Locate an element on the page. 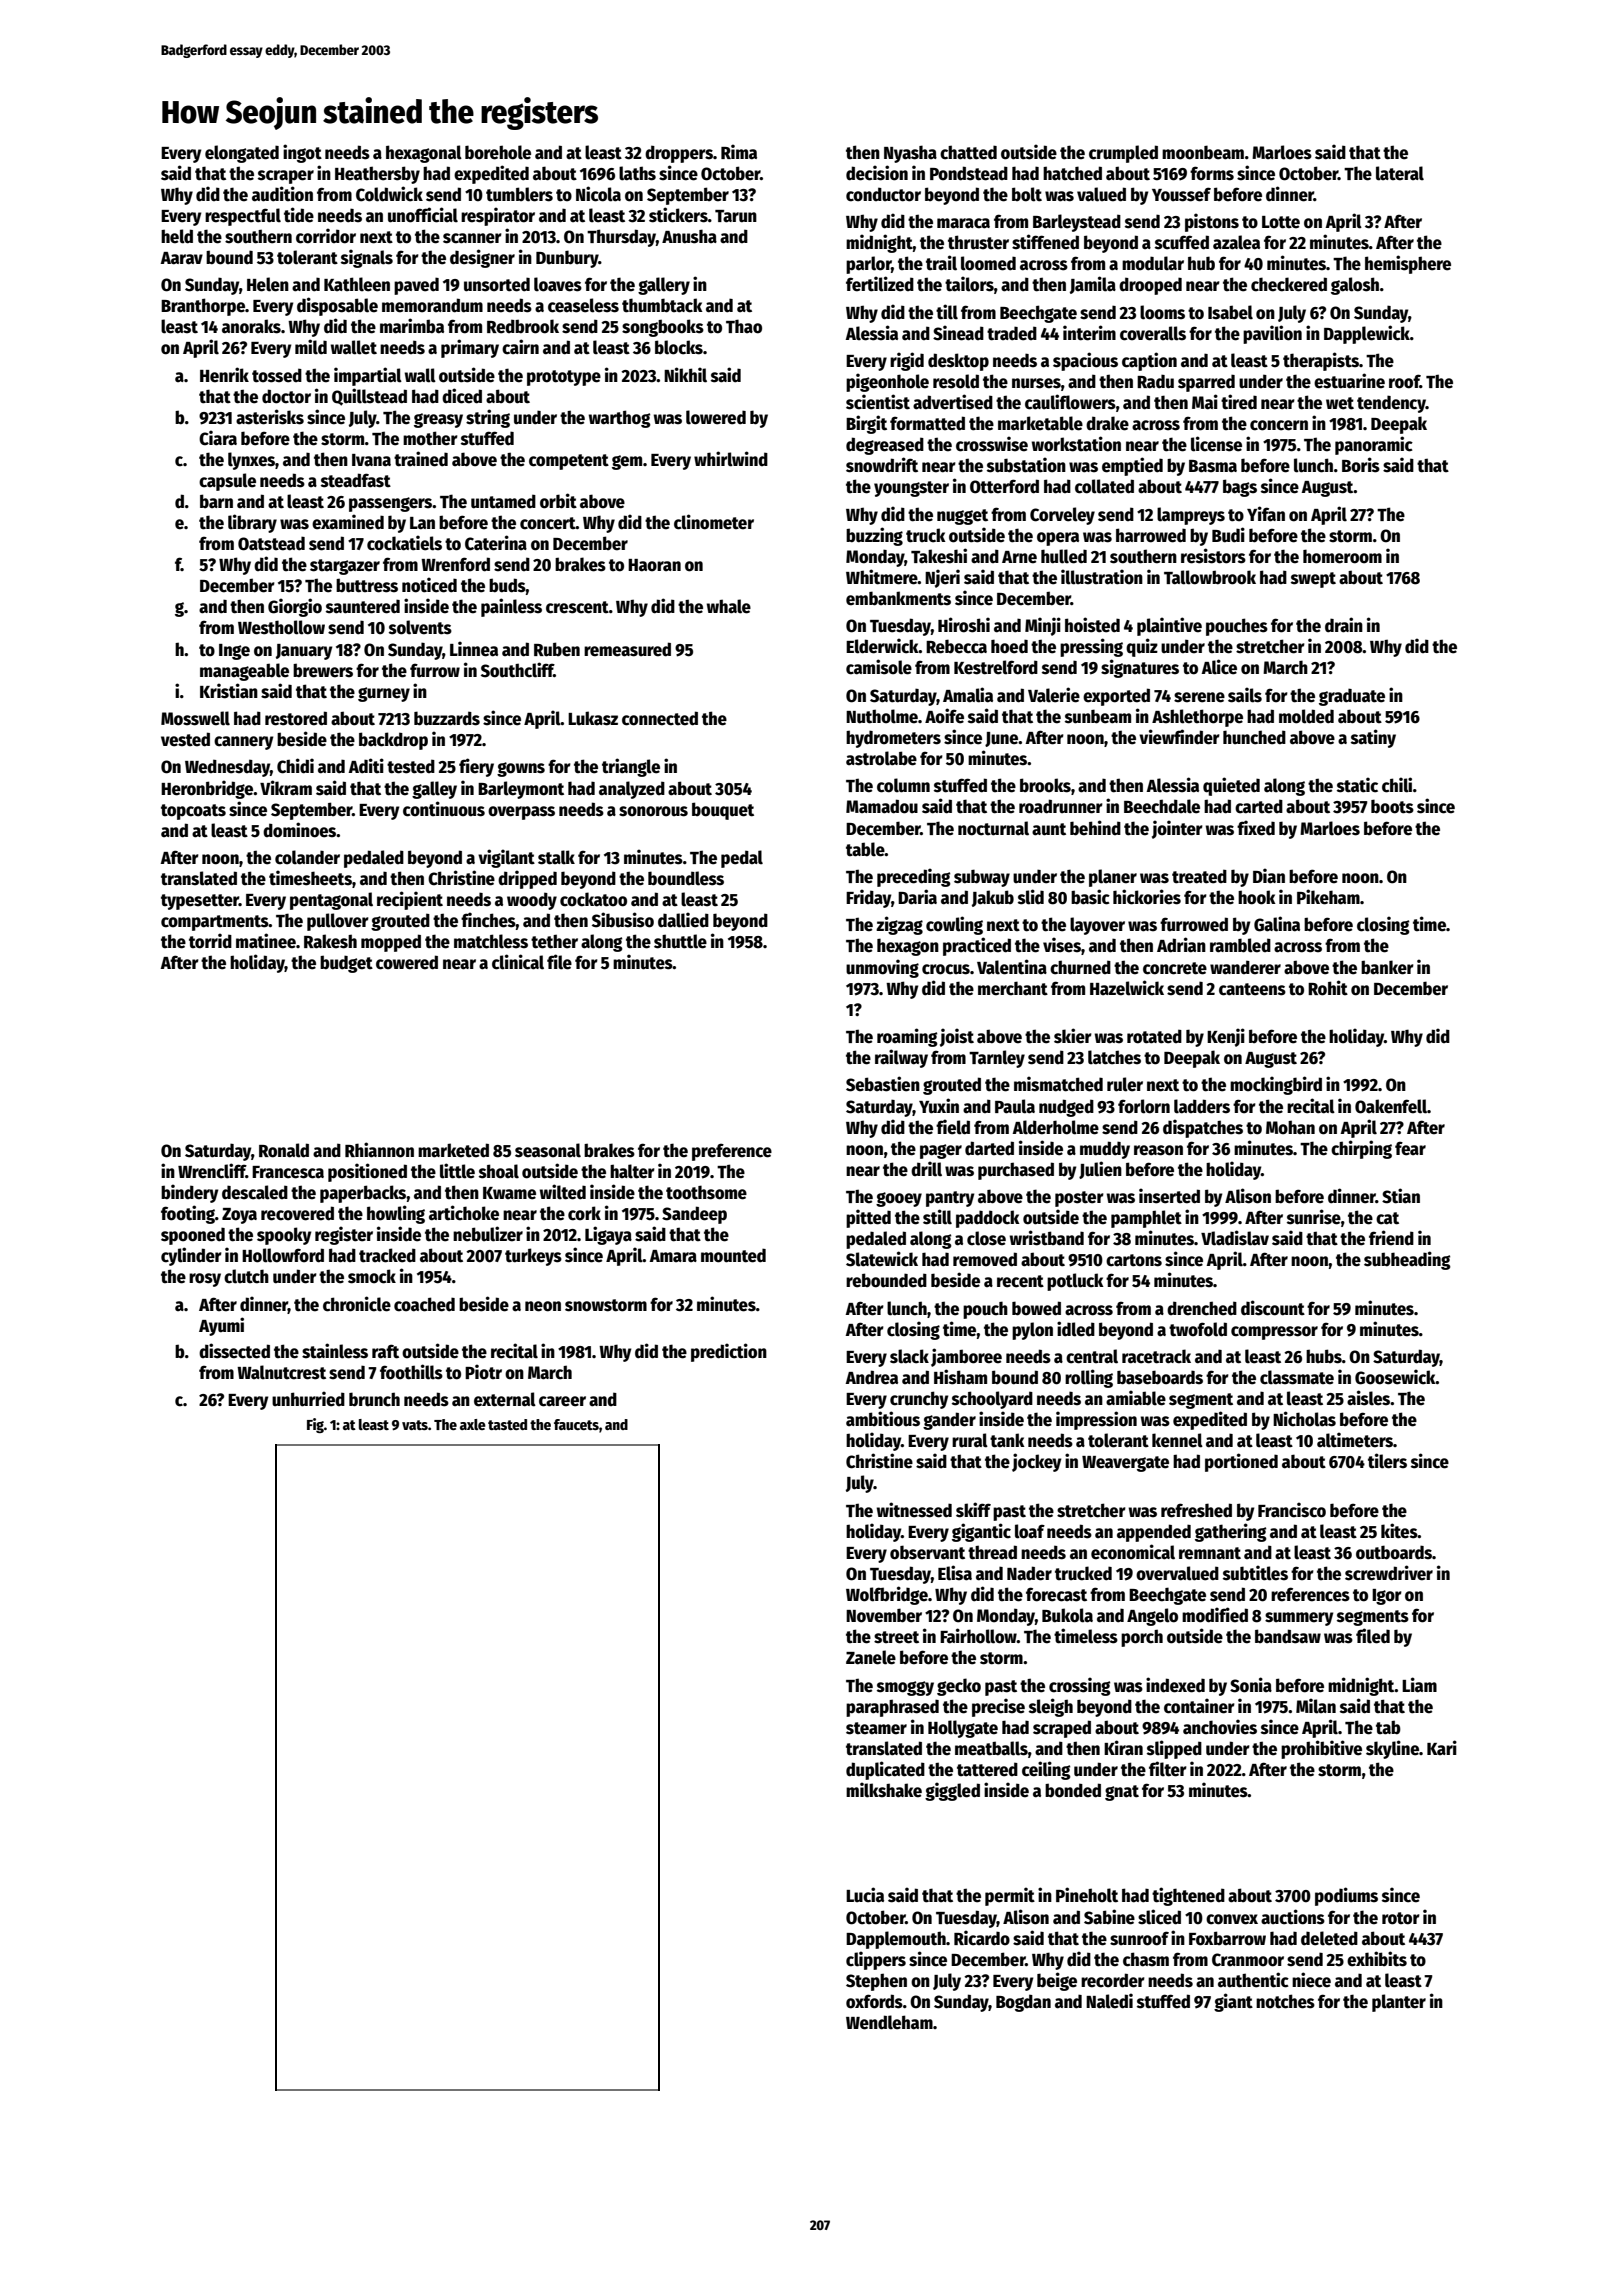 The width and height of the image is (1620, 2292). Zanele is located at coordinates (871, 1657).
